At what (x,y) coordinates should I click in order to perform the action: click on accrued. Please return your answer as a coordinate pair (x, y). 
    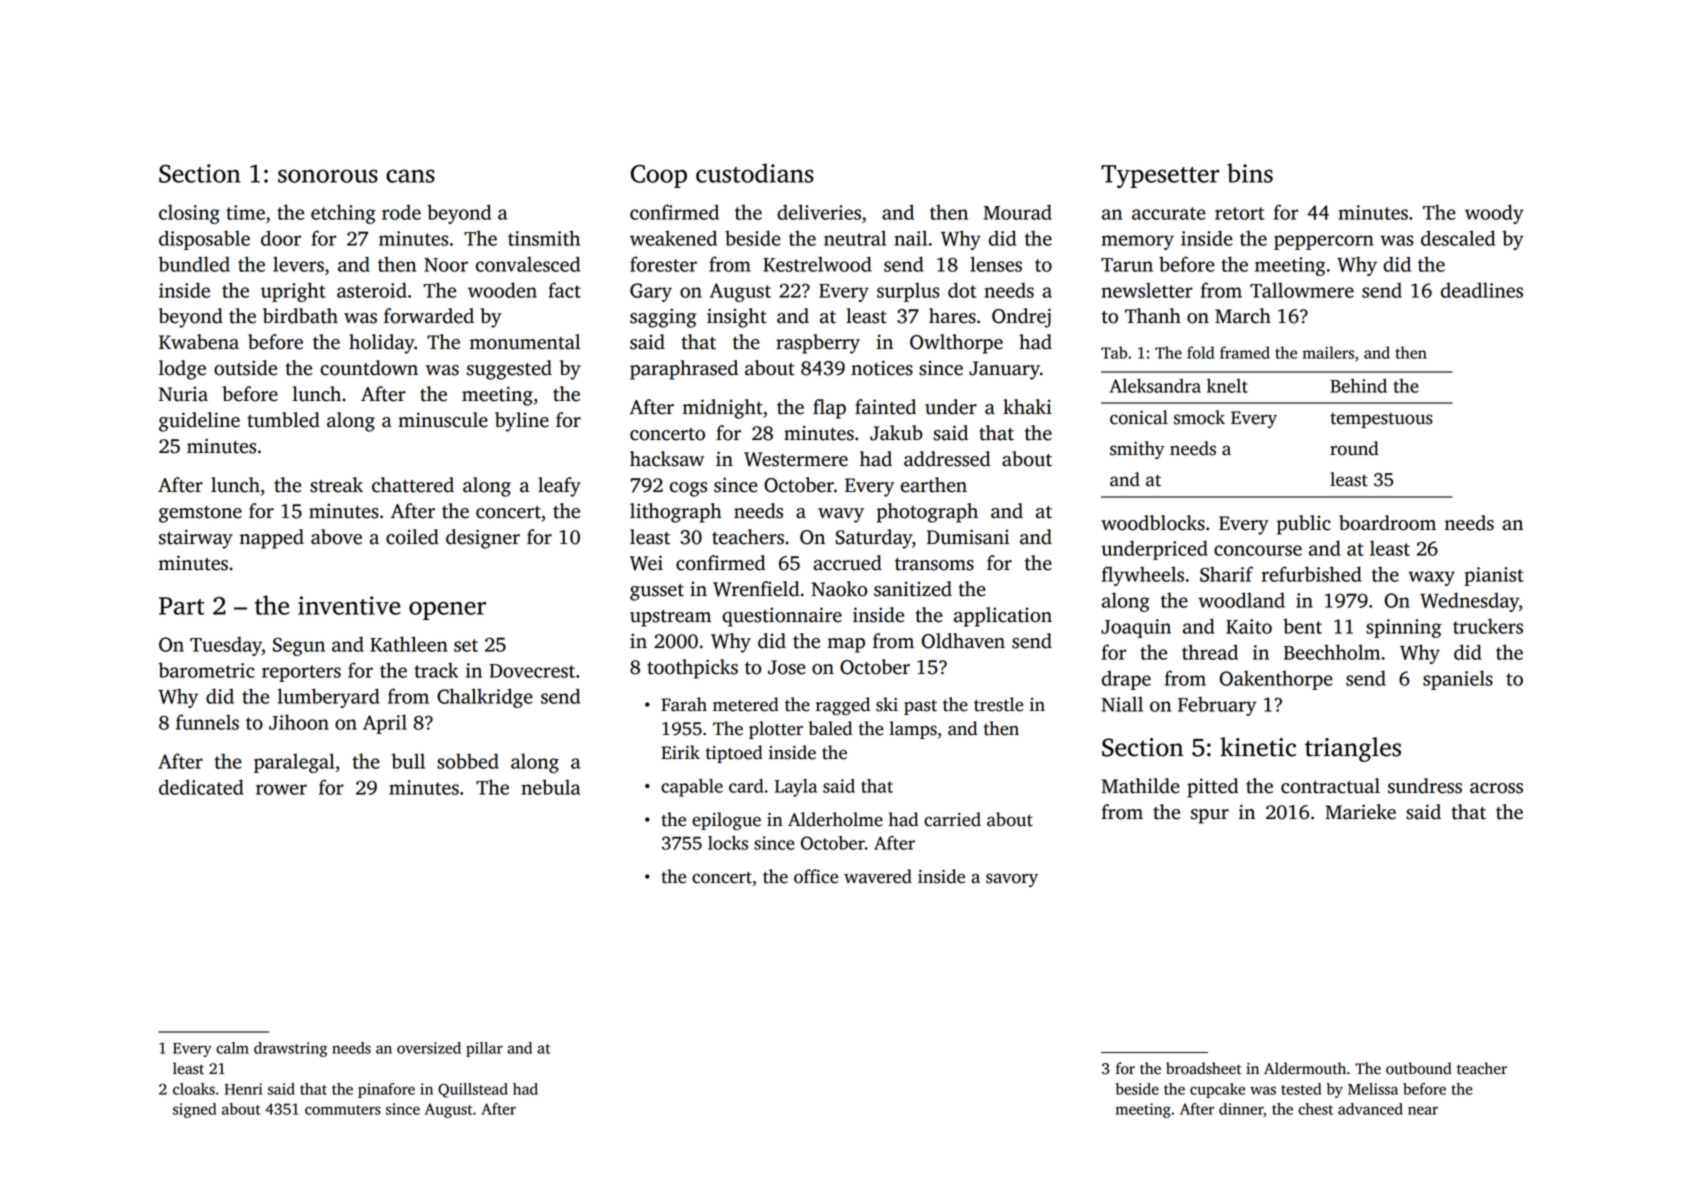
    Looking at the image, I should click on (847, 563).
